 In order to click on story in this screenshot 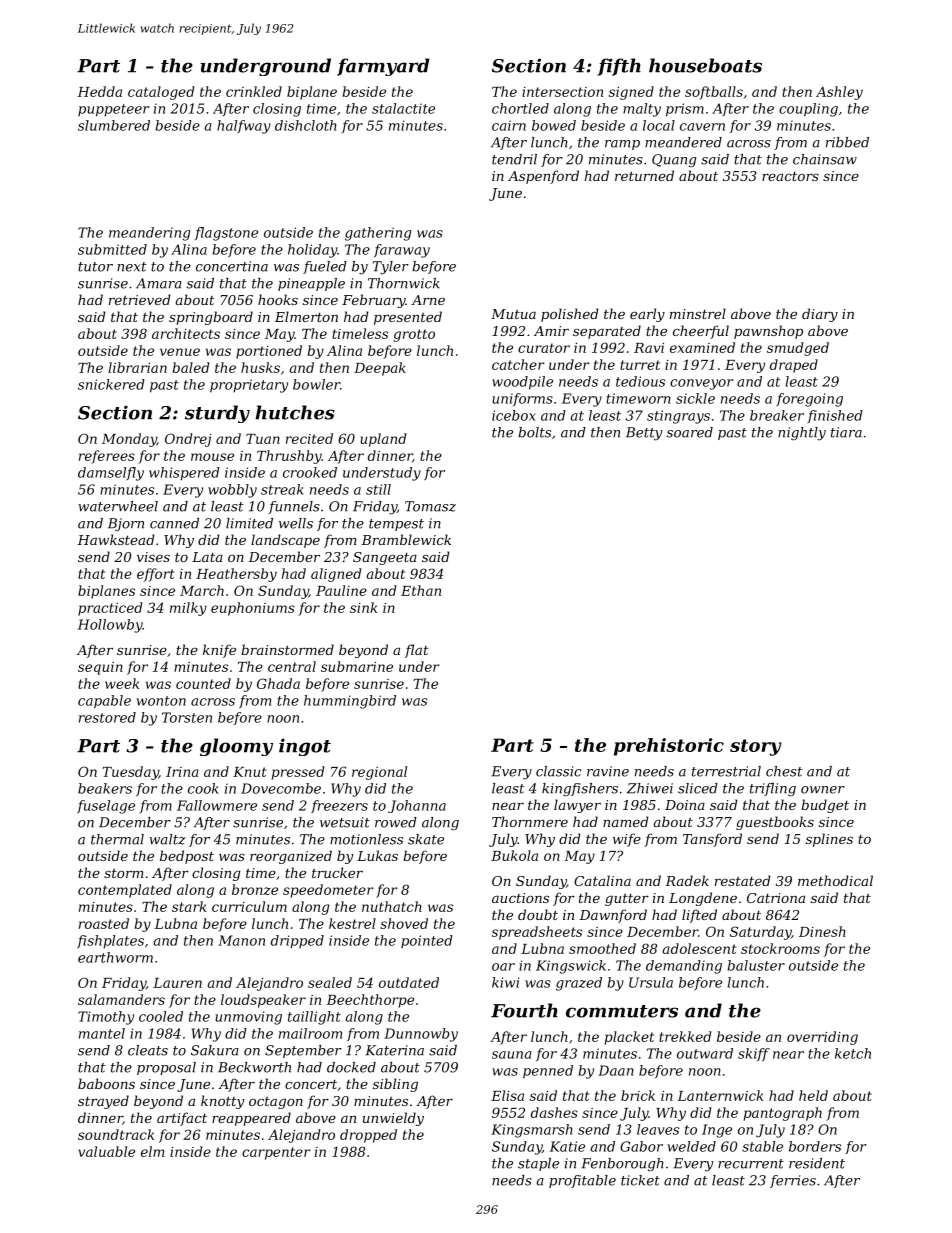, I will do `click(756, 747)`.
